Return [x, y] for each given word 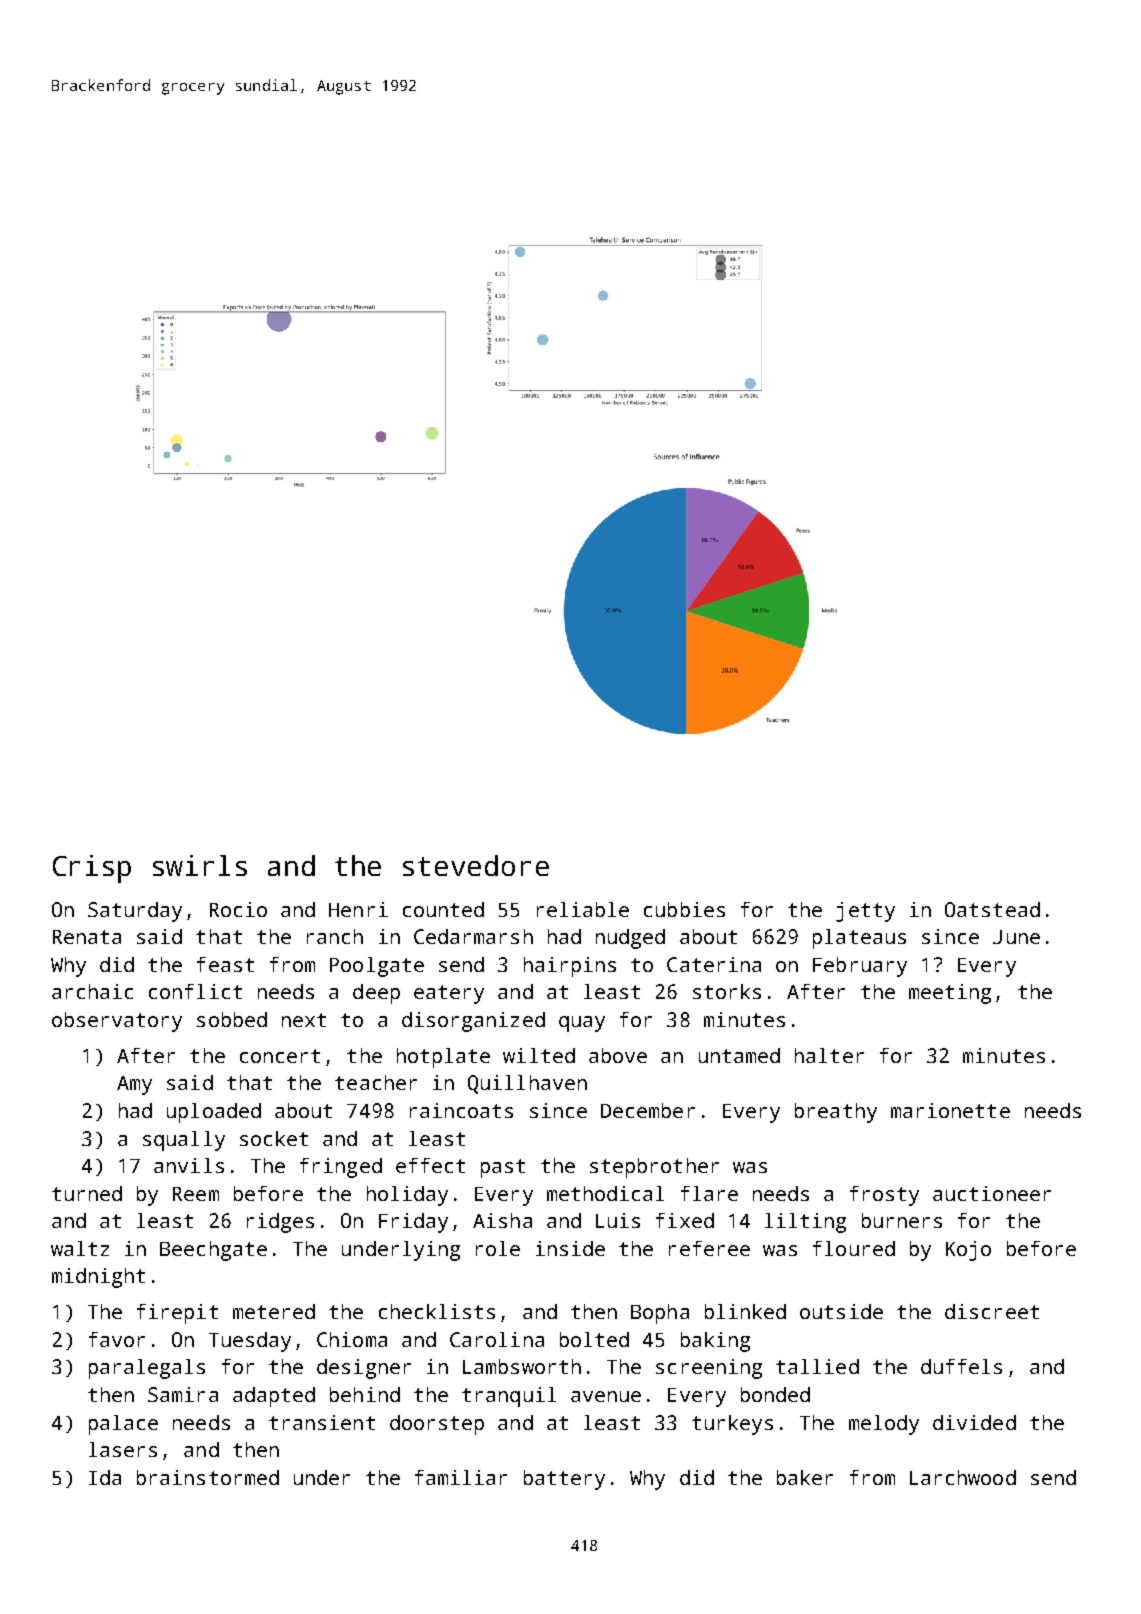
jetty [865, 912]
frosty [884, 1196]
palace [123, 1425]
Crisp [92, 869]
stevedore [476, 865]
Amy [134, 1085]
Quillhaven [527, 1084]
